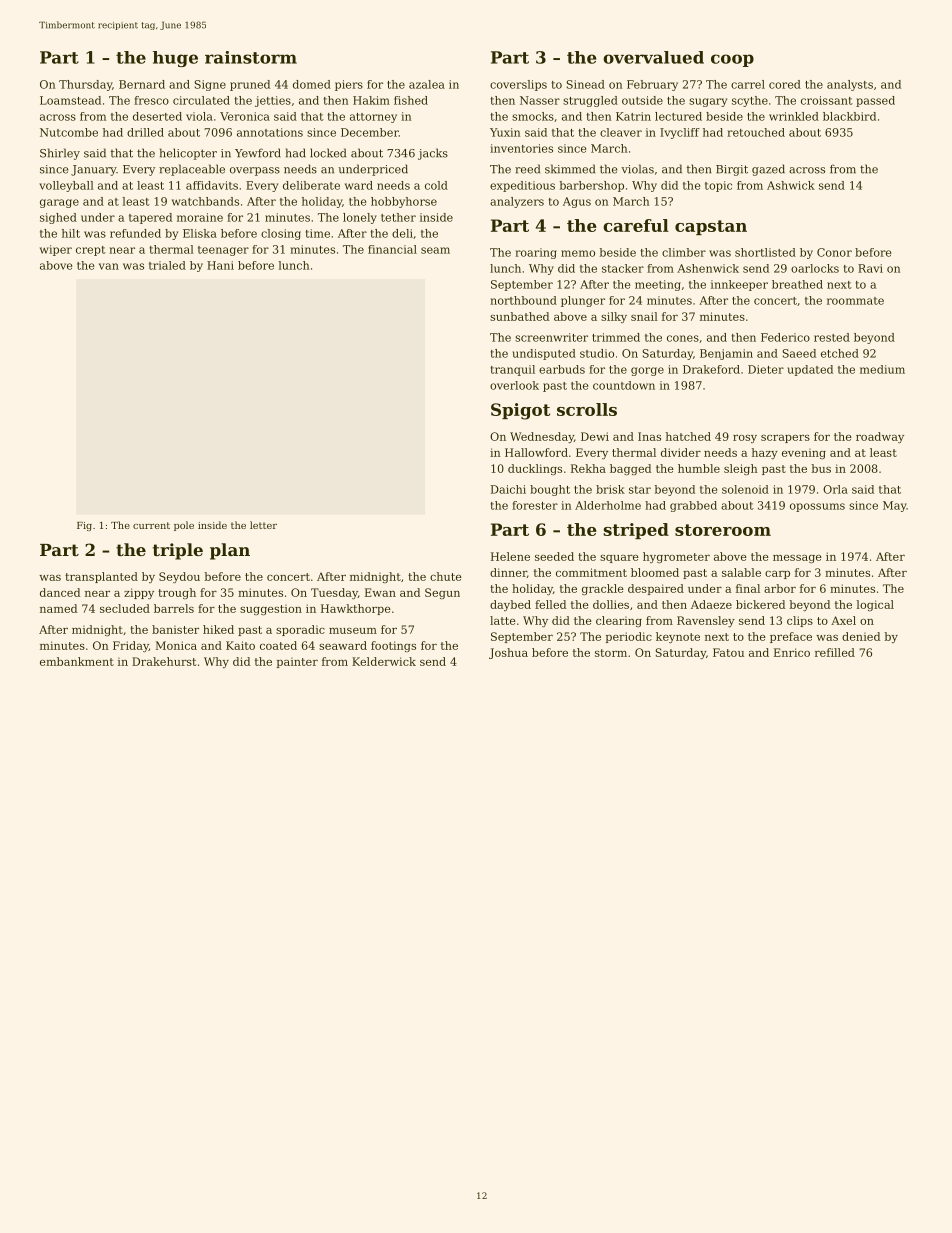  I want to click on Hani, so click(220, 265).
